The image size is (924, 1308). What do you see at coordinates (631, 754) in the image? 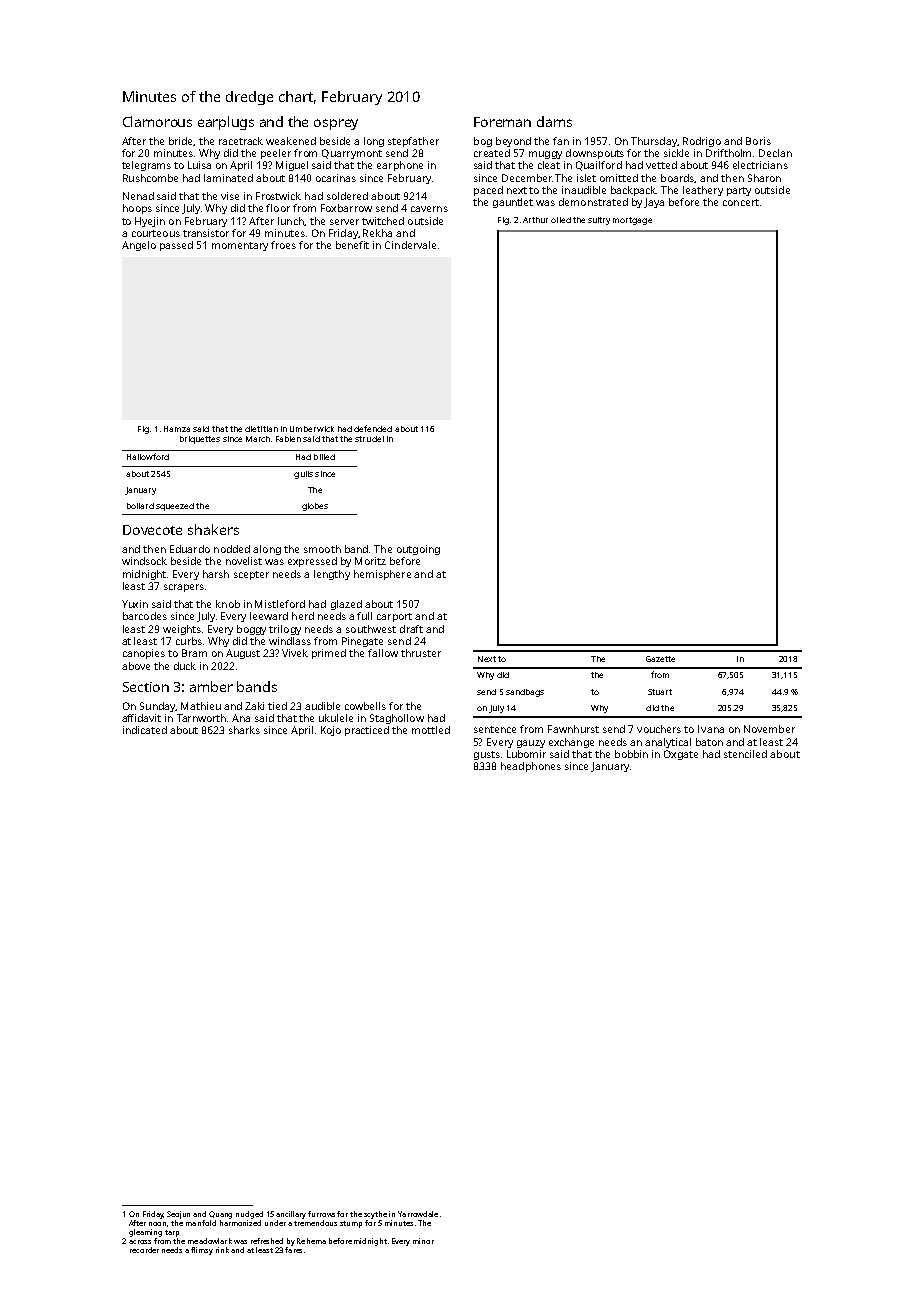
I see `bobbin` at bounding box center [631, 754].
